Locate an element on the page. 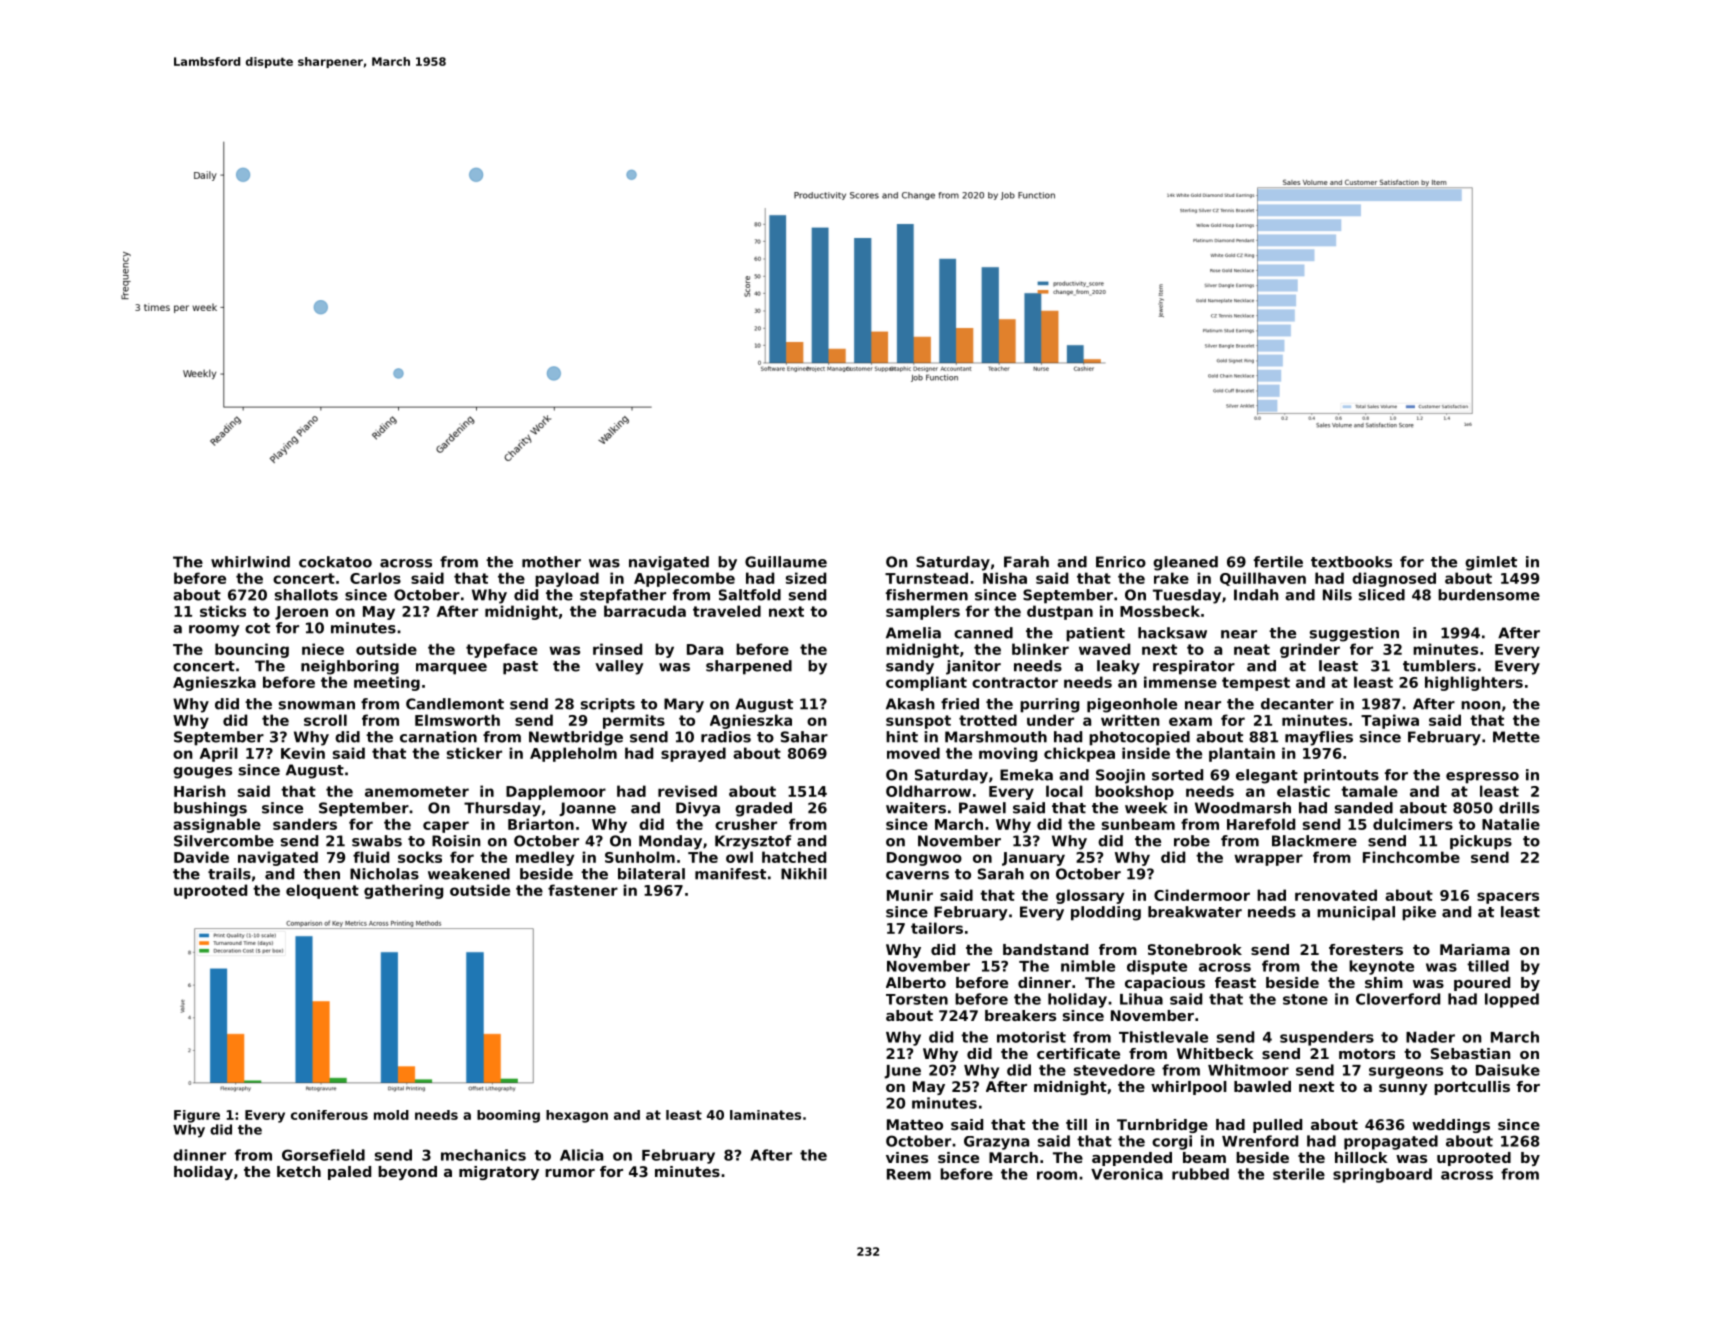 This page has height=1324, width=1713. Daisuke is located at coordinates (1508, 1070).
